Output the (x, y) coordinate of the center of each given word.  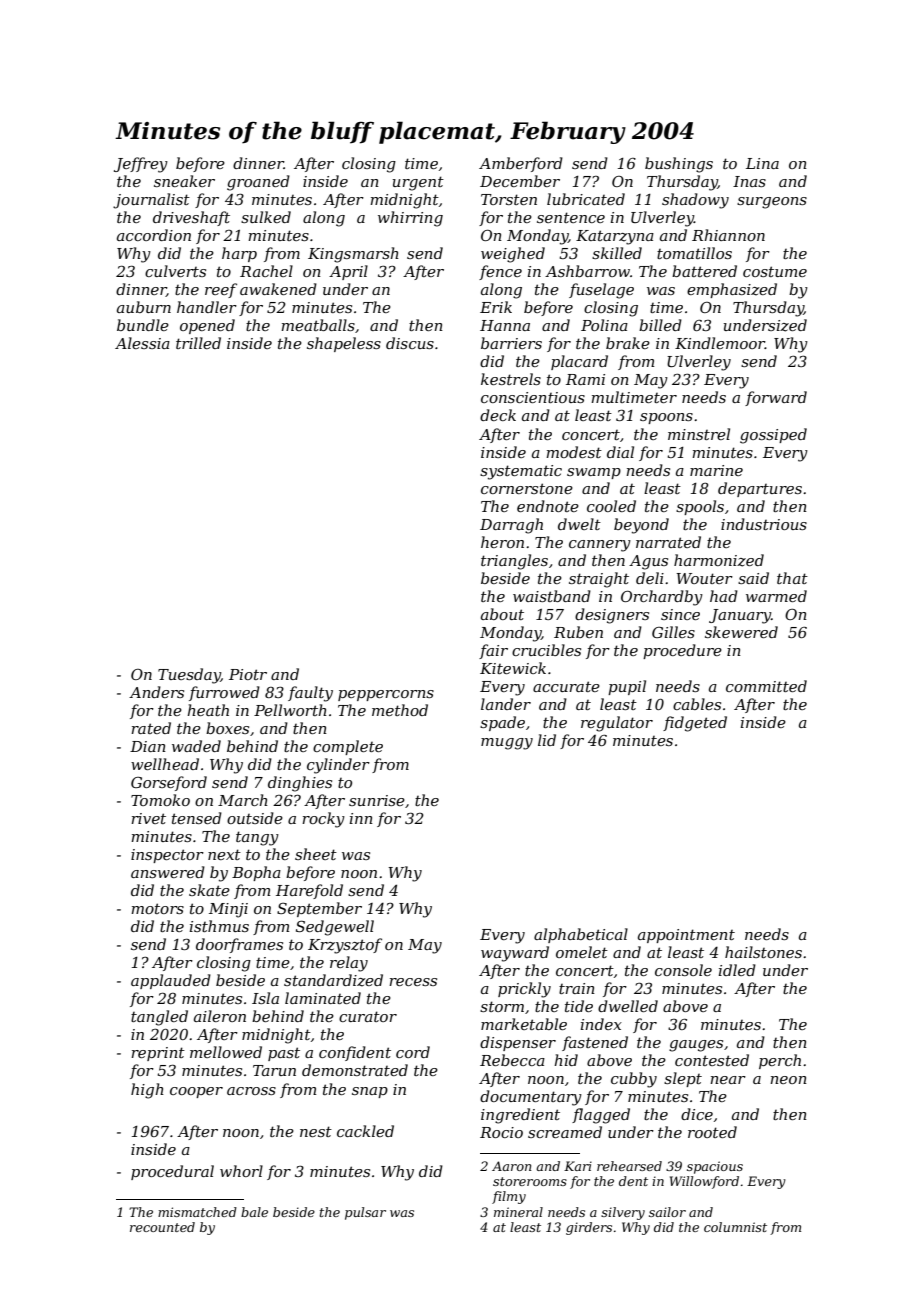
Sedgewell (335, 928)
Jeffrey (141, 165)
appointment (686, 936)
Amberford (521, 164)
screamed (565, 1132)
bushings (679, 165)
